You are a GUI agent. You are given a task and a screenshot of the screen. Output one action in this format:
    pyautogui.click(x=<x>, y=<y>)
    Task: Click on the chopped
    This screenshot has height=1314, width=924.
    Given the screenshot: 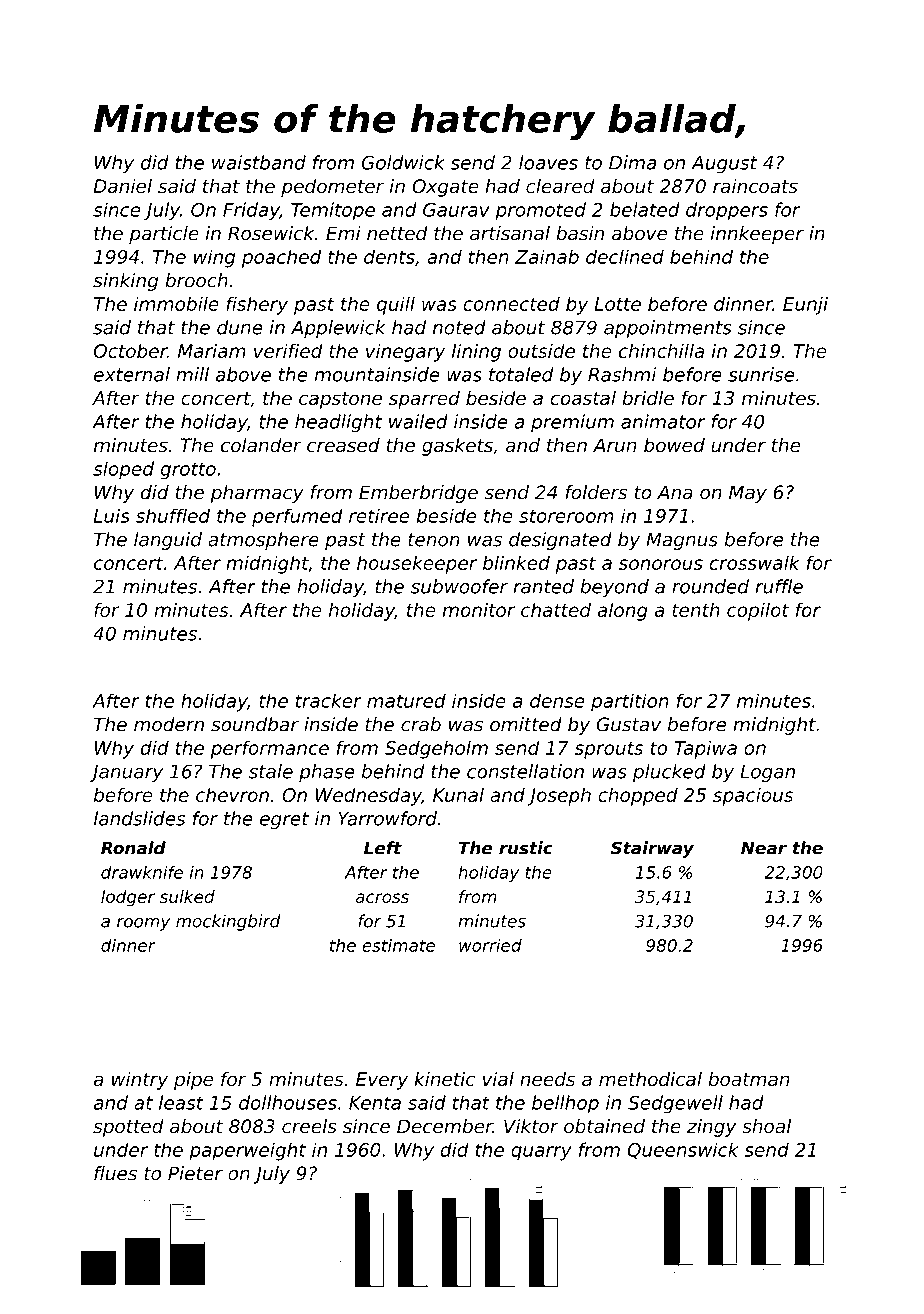 What is the action you would take?
    pyautogui.click(x=638, y=796)
